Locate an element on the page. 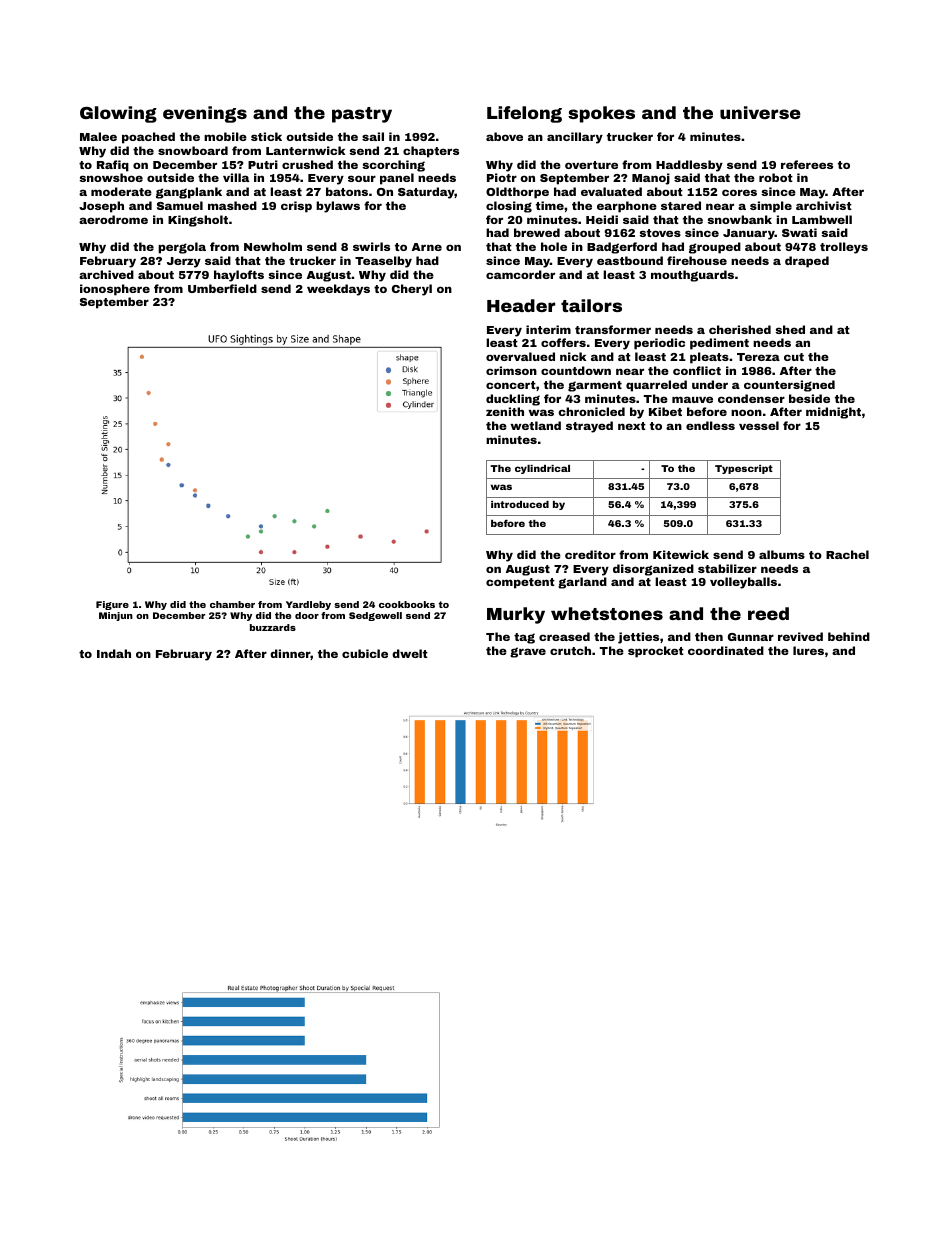  cylindrical is located at coordinates (542, 469).
